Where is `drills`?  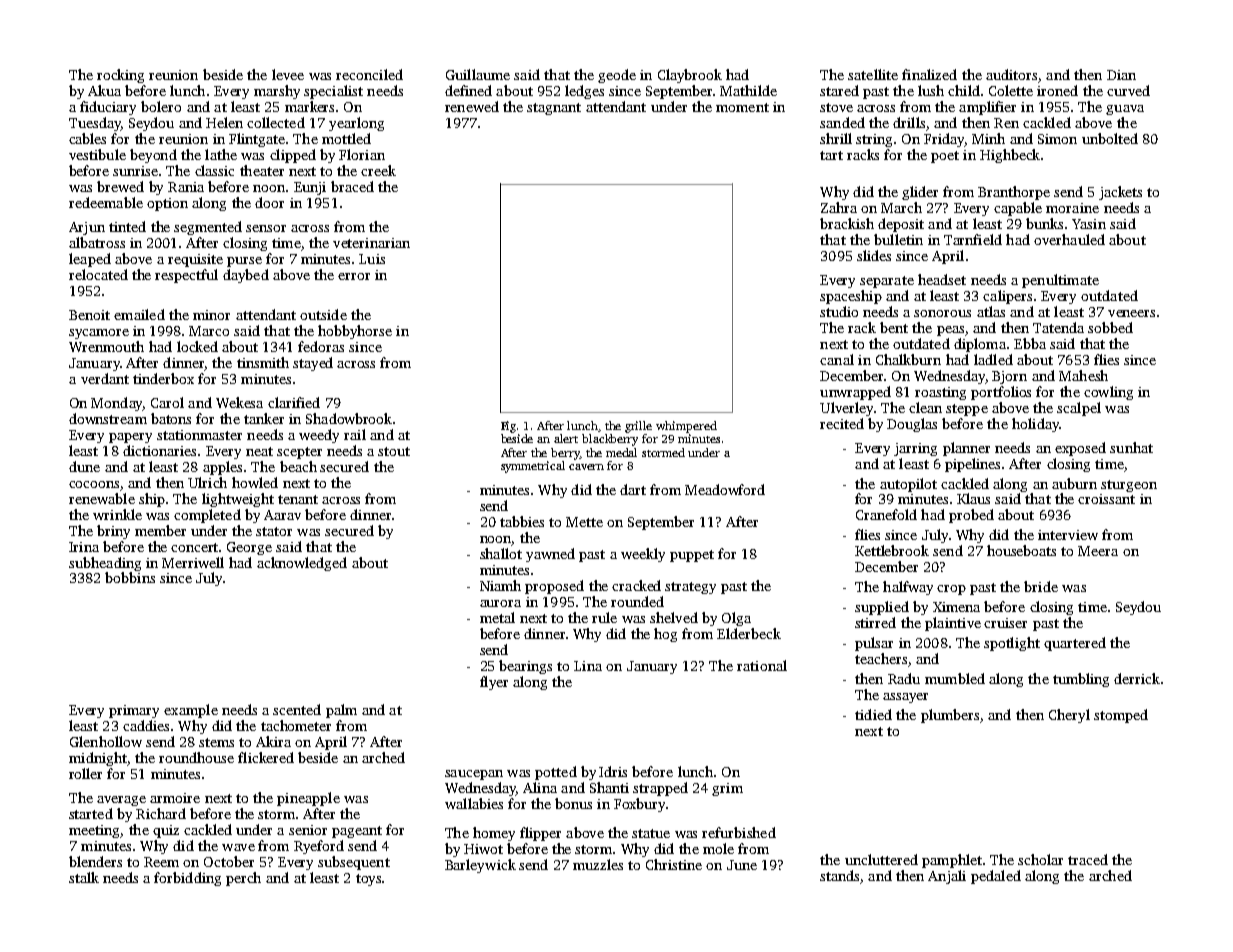 drills is located at coordinates (909, 122).
